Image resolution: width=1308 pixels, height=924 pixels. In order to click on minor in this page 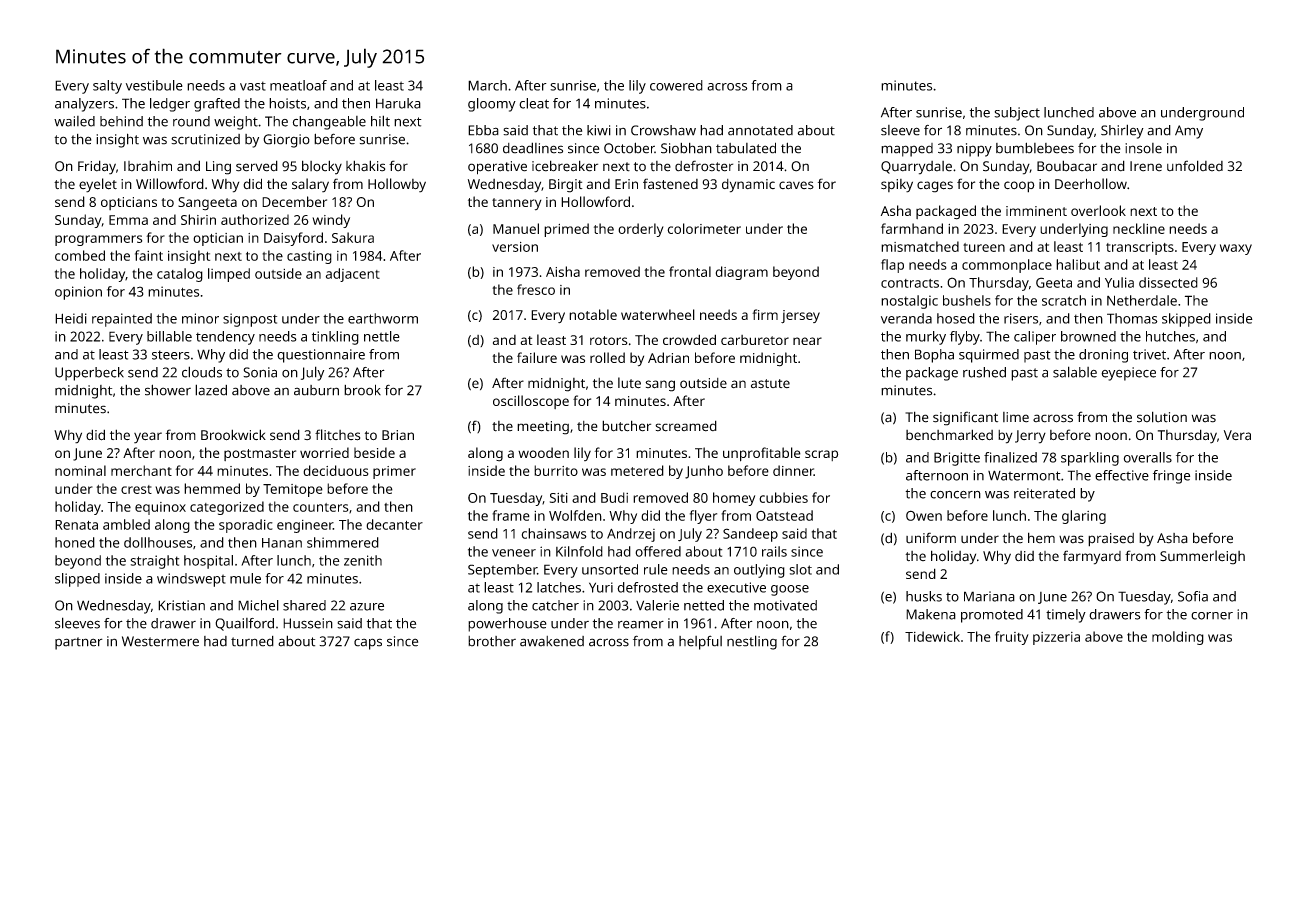, I will do `click(200, 318)`.
